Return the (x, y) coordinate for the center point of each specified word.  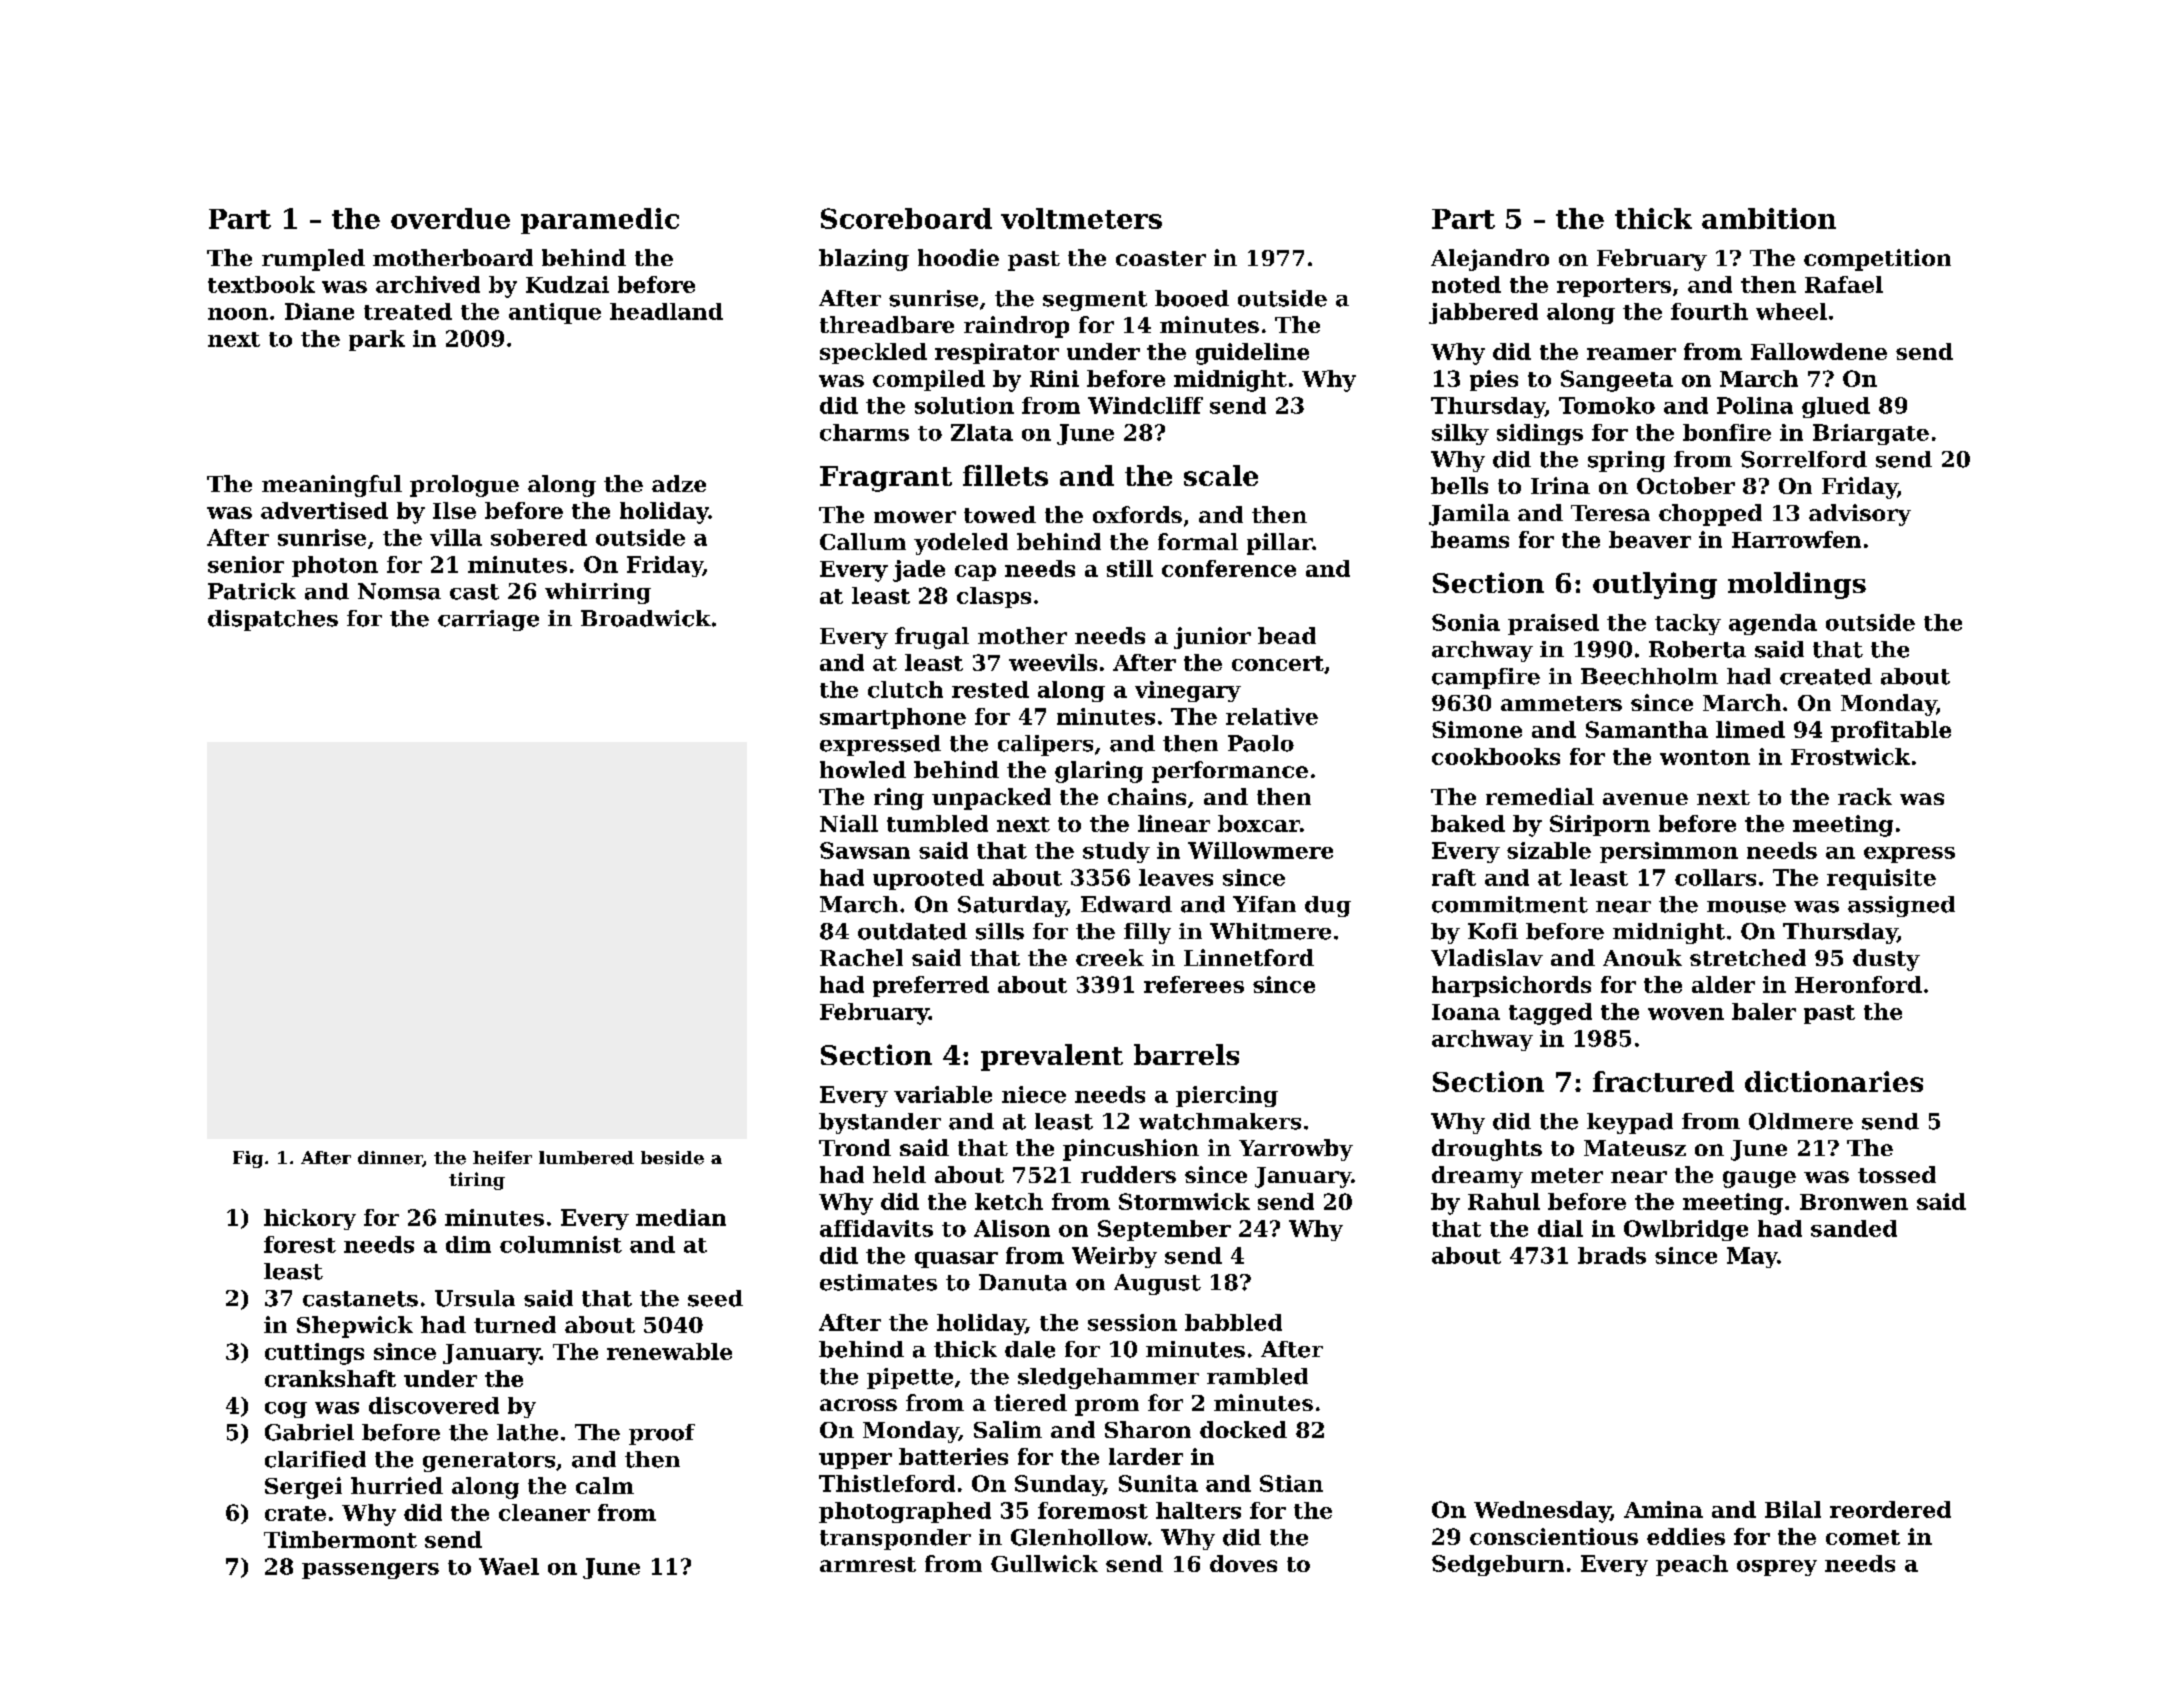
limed (1750, 729)
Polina (1755, 405)
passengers (370, 1571)
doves (1243, 1563)
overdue (450, 218)
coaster (1161, 258)
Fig (248, 1159)
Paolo (1261, 743)
